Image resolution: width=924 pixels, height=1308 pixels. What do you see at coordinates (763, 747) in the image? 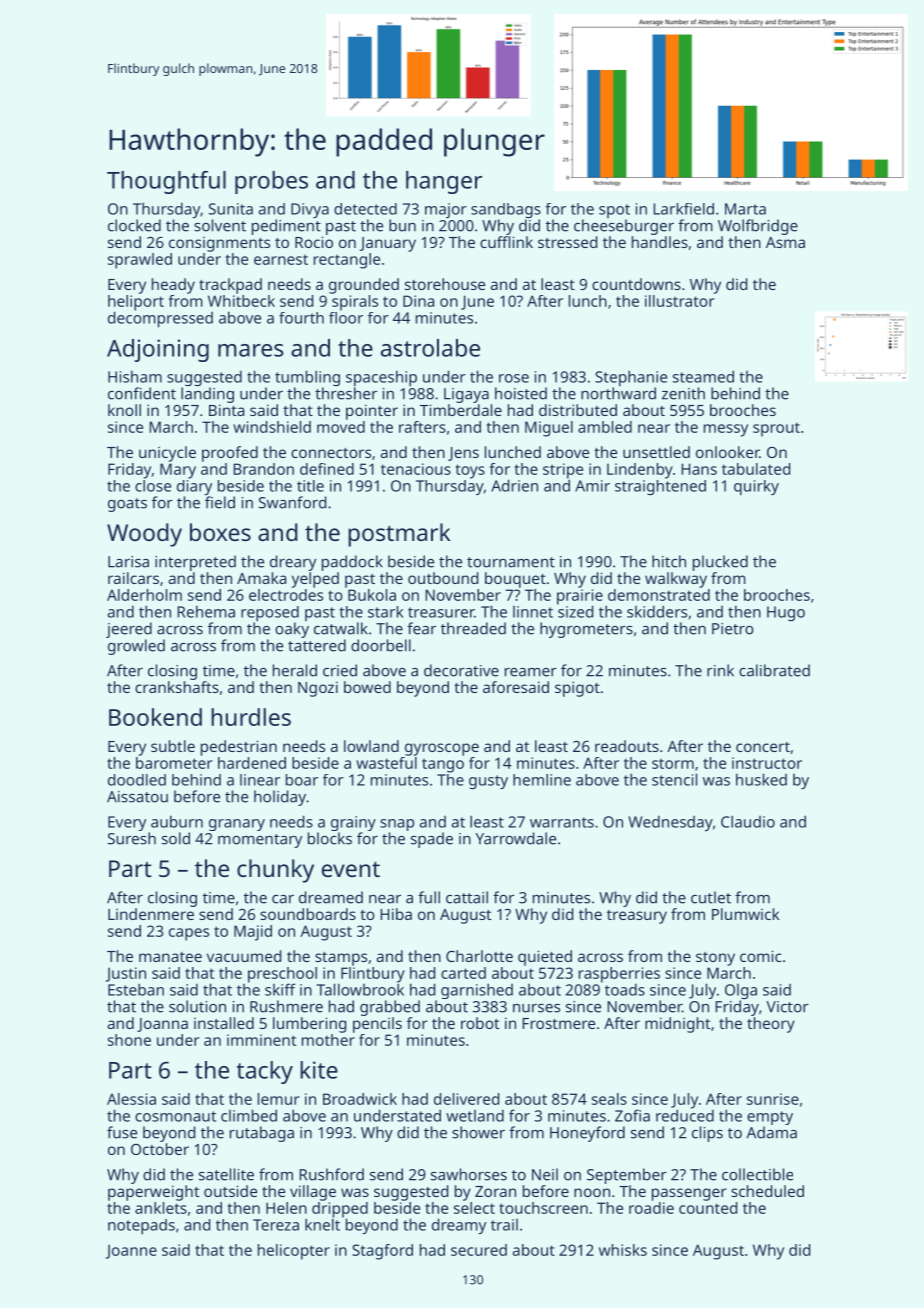
I see `concert` at bounding box center [763, 747].
